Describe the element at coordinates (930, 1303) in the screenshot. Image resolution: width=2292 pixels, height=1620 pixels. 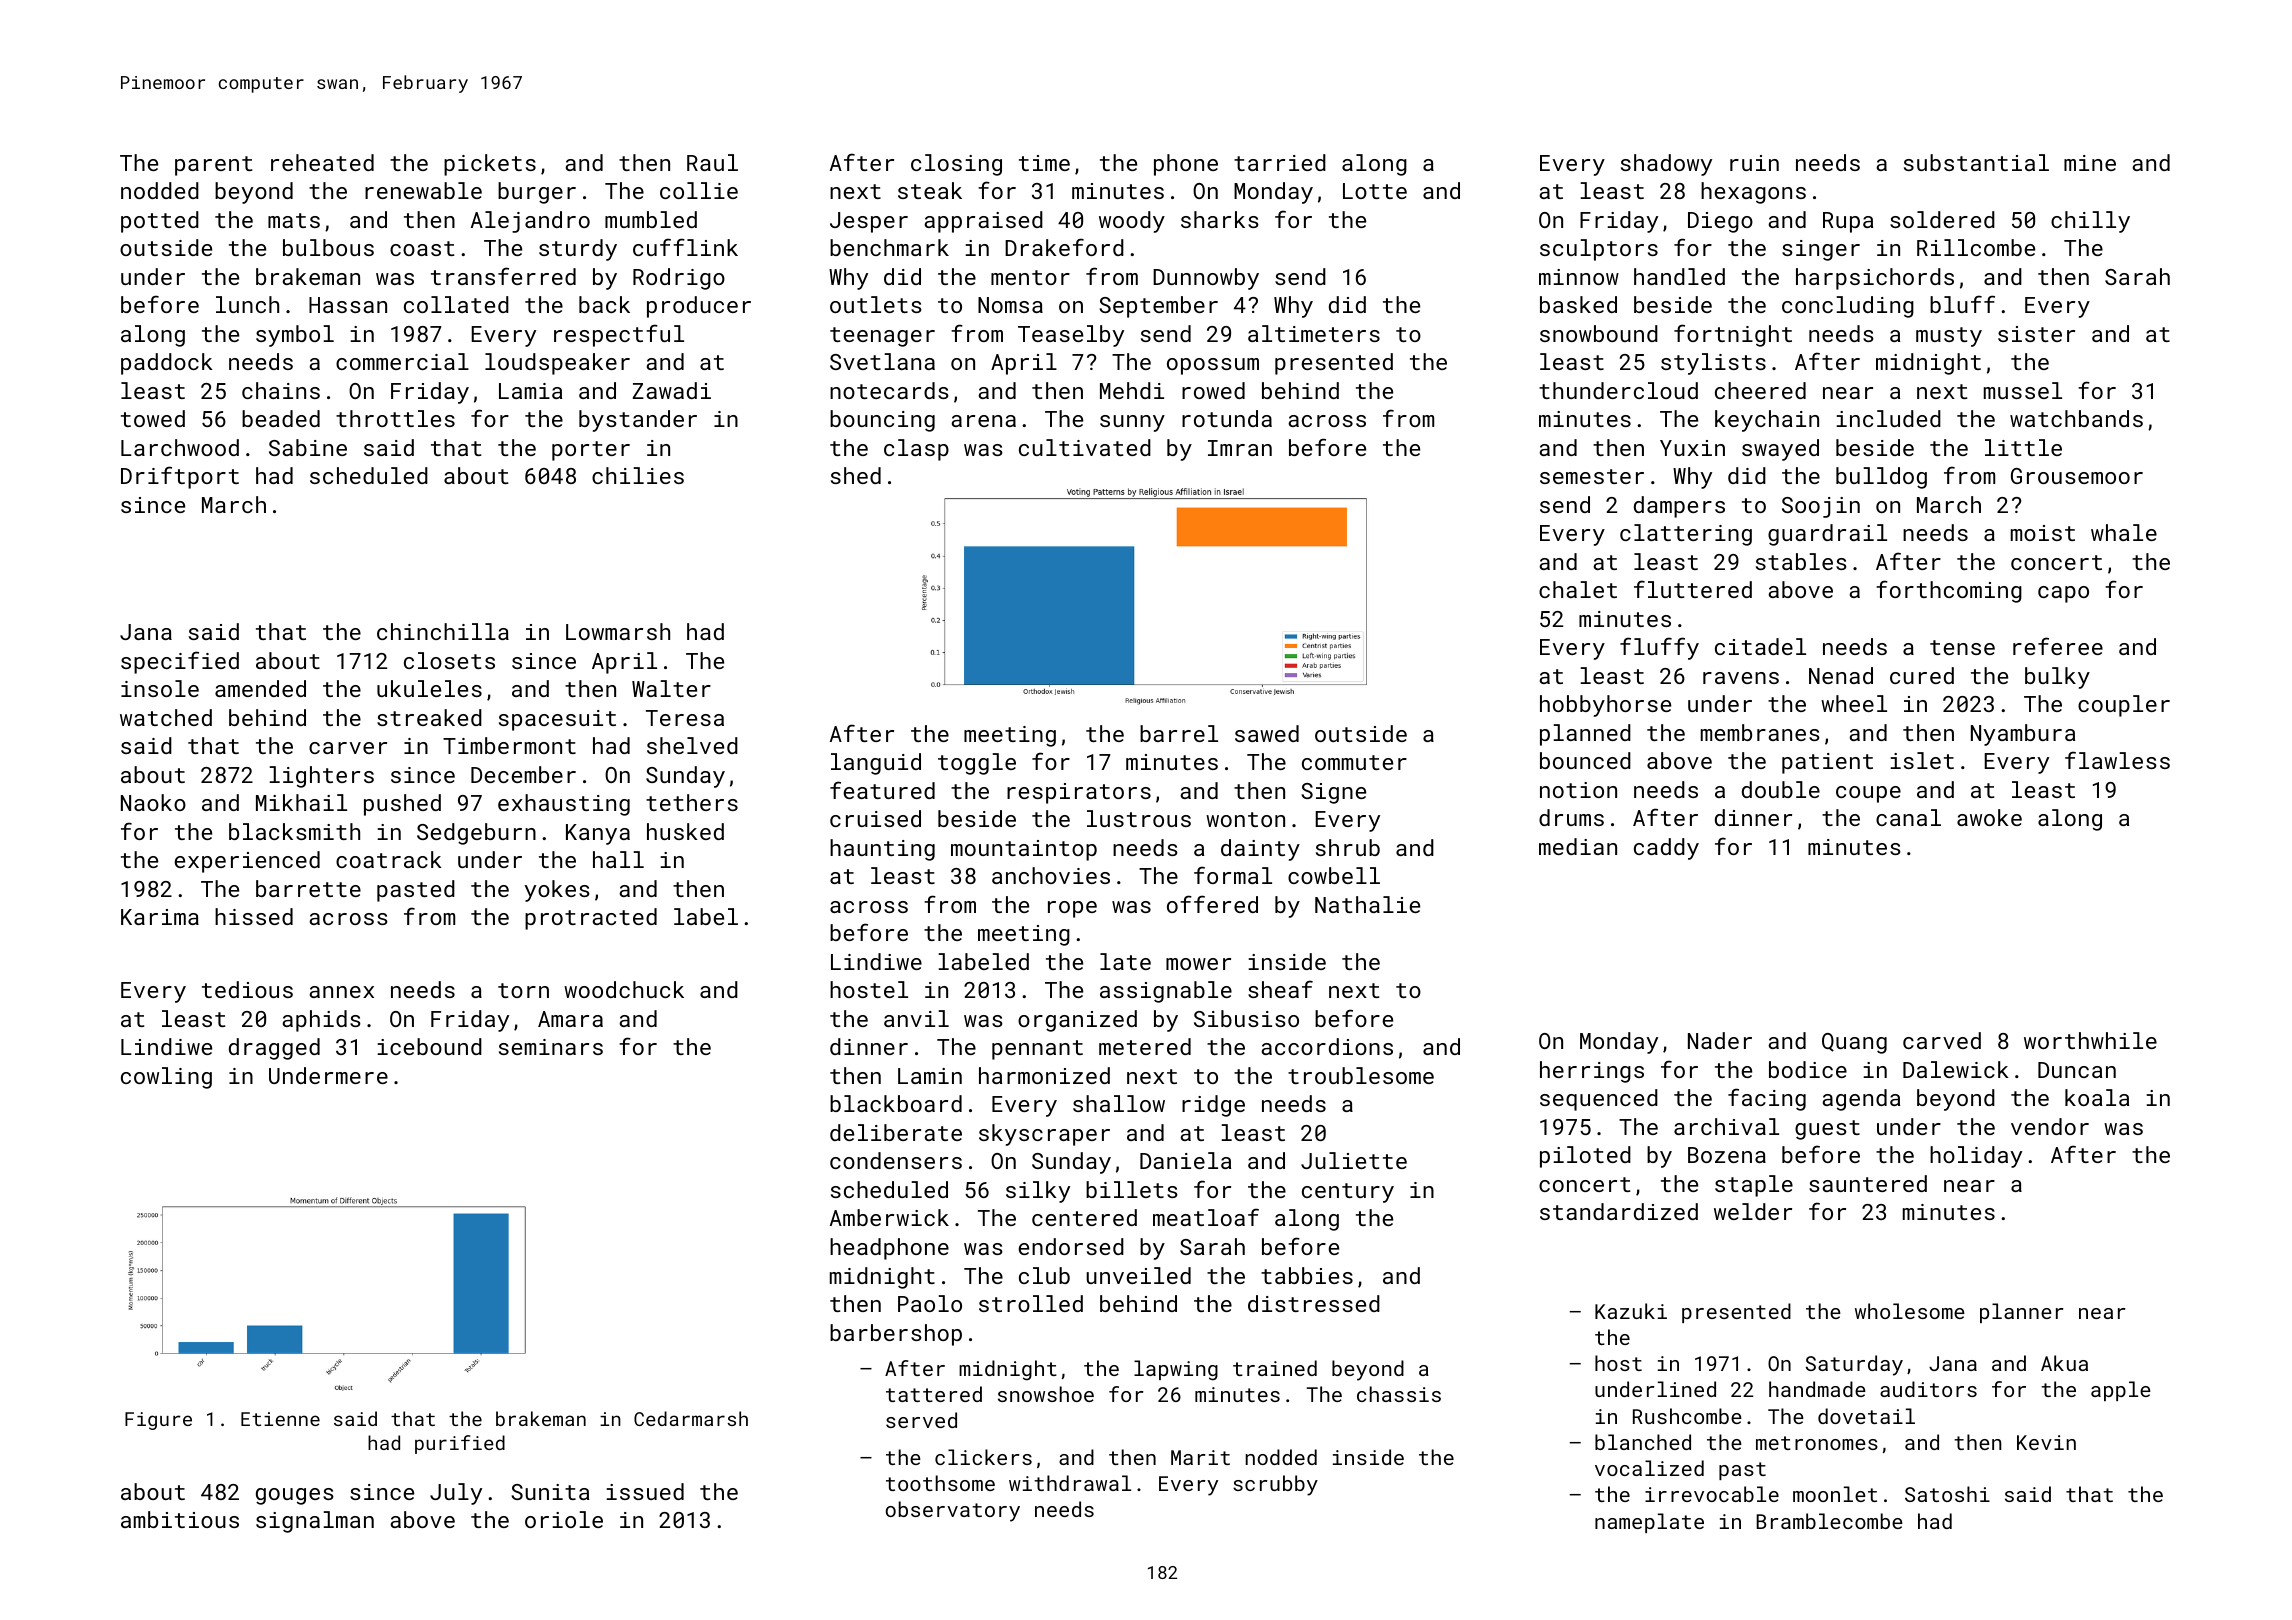
I see `Paolo` at that location.
